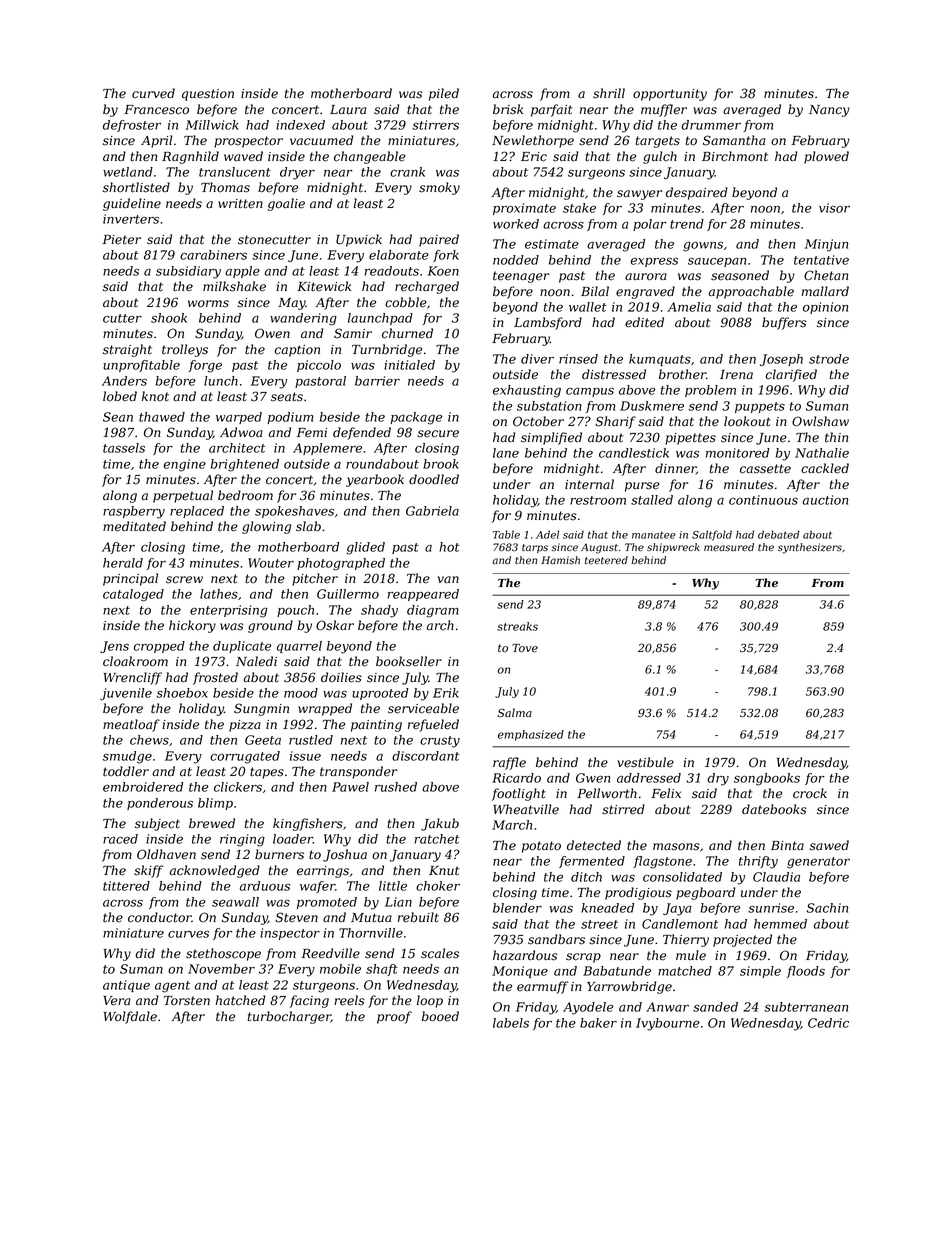  What do you see at coordinates (668, 1024) in the screenshot?
I see `Ivybourne` at bounding box center [668, 1024].
